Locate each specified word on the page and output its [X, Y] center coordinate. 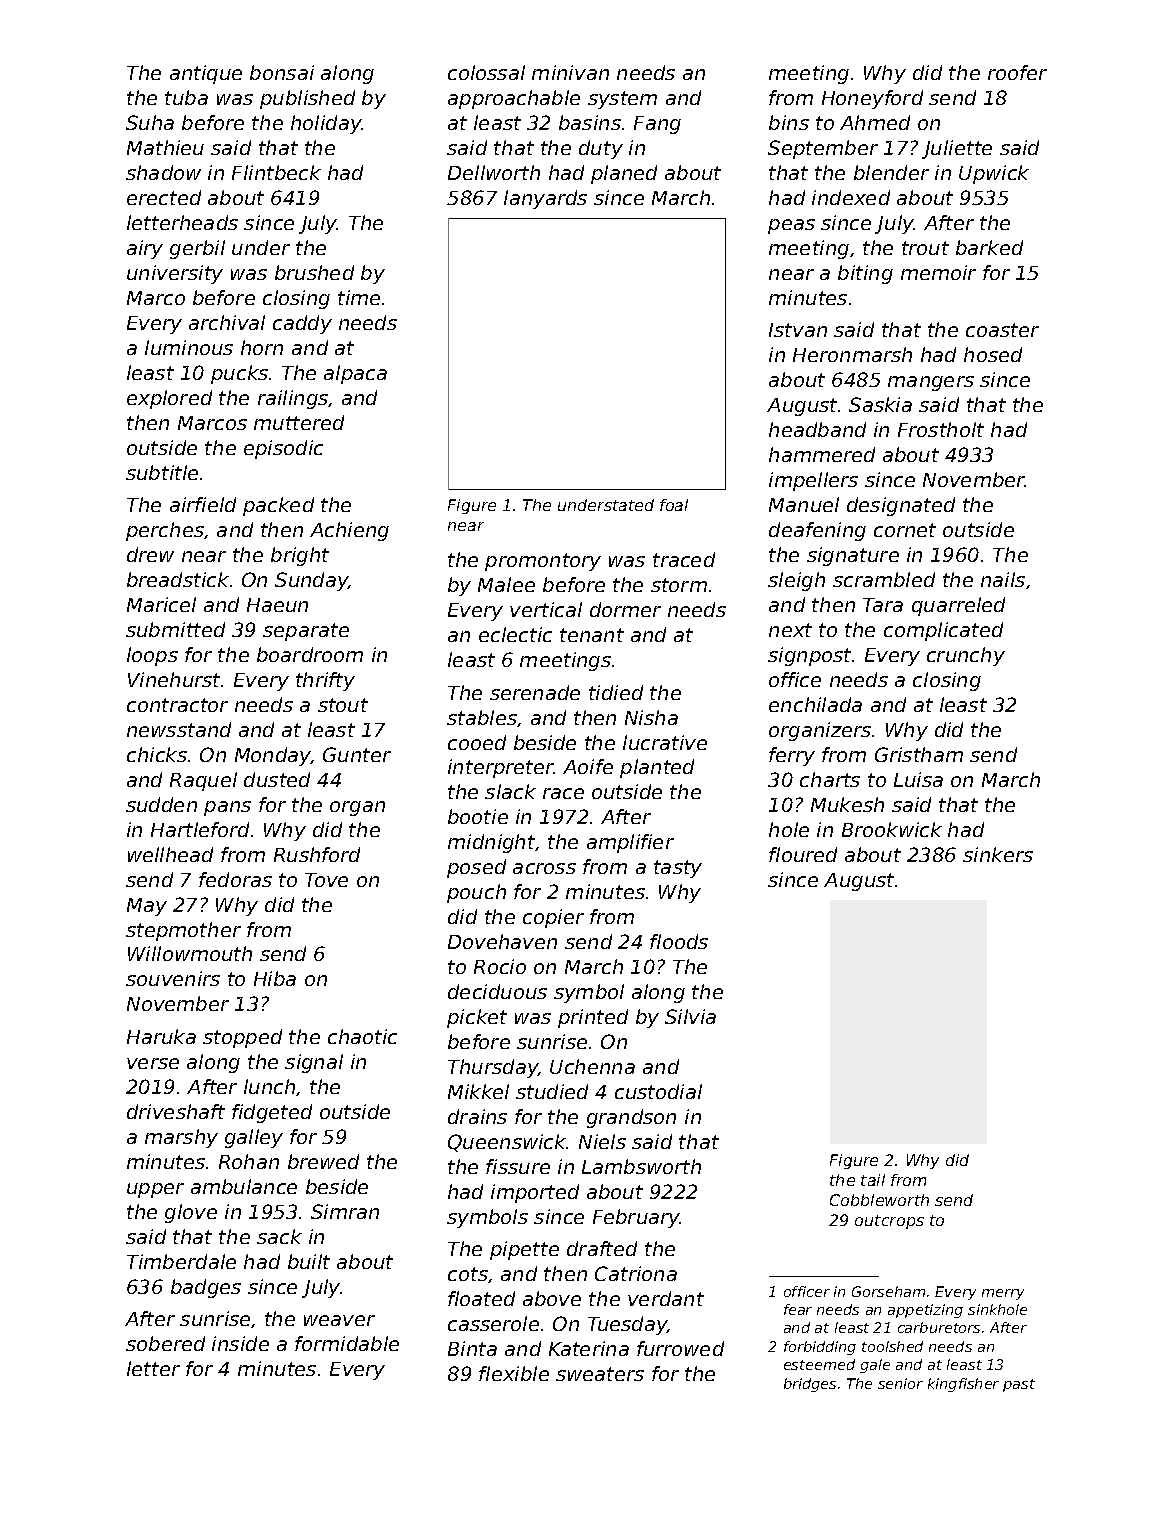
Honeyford [872, 99]
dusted [277, 779]
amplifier [630, 843]
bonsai [282, 72]
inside [240, 1343]
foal [674, 505]
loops [152, 656]
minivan [570, 72]
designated [901, 506]
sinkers [998, 854]
